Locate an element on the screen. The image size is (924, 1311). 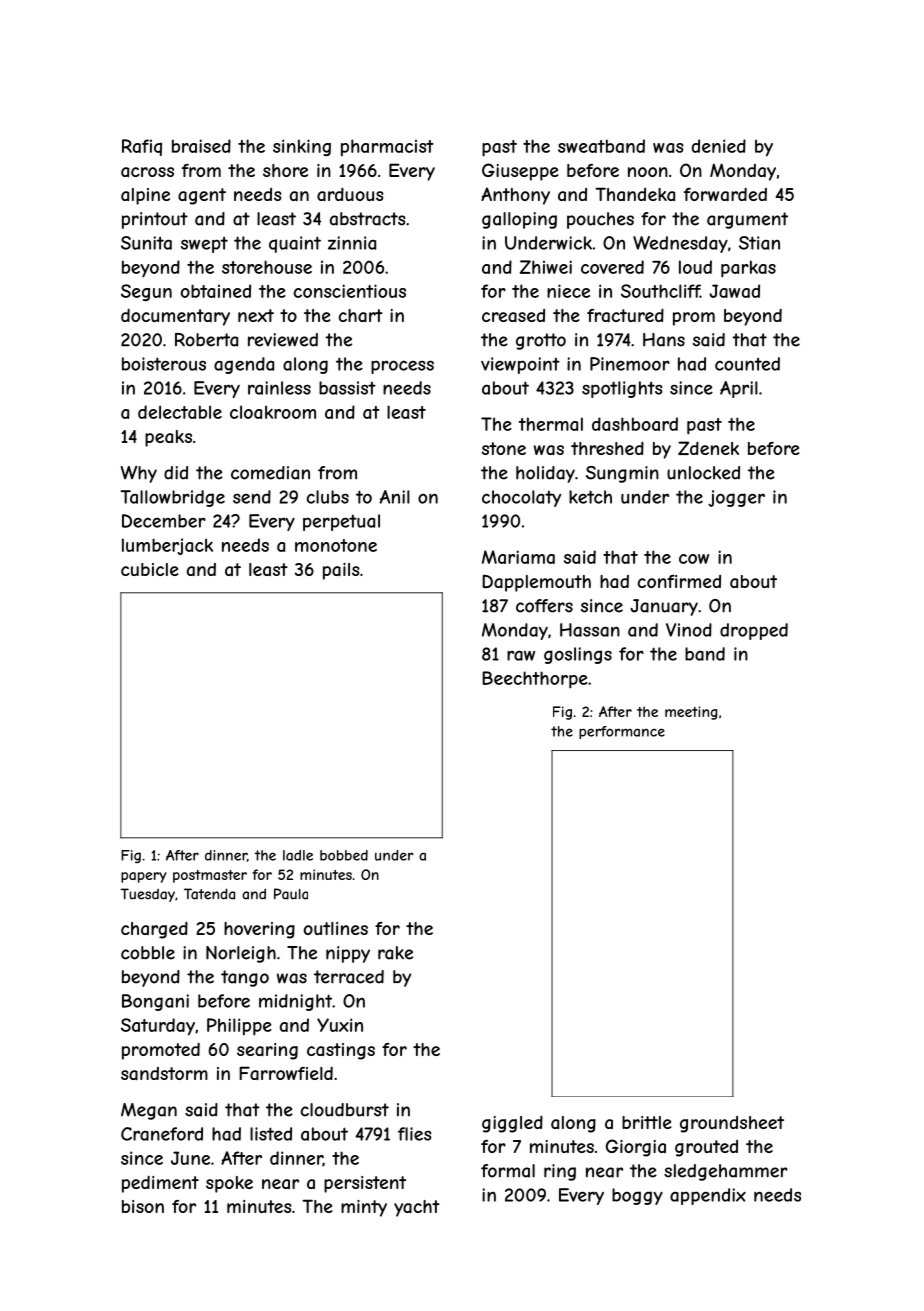
cobble is located at coordinates (148, 953).
